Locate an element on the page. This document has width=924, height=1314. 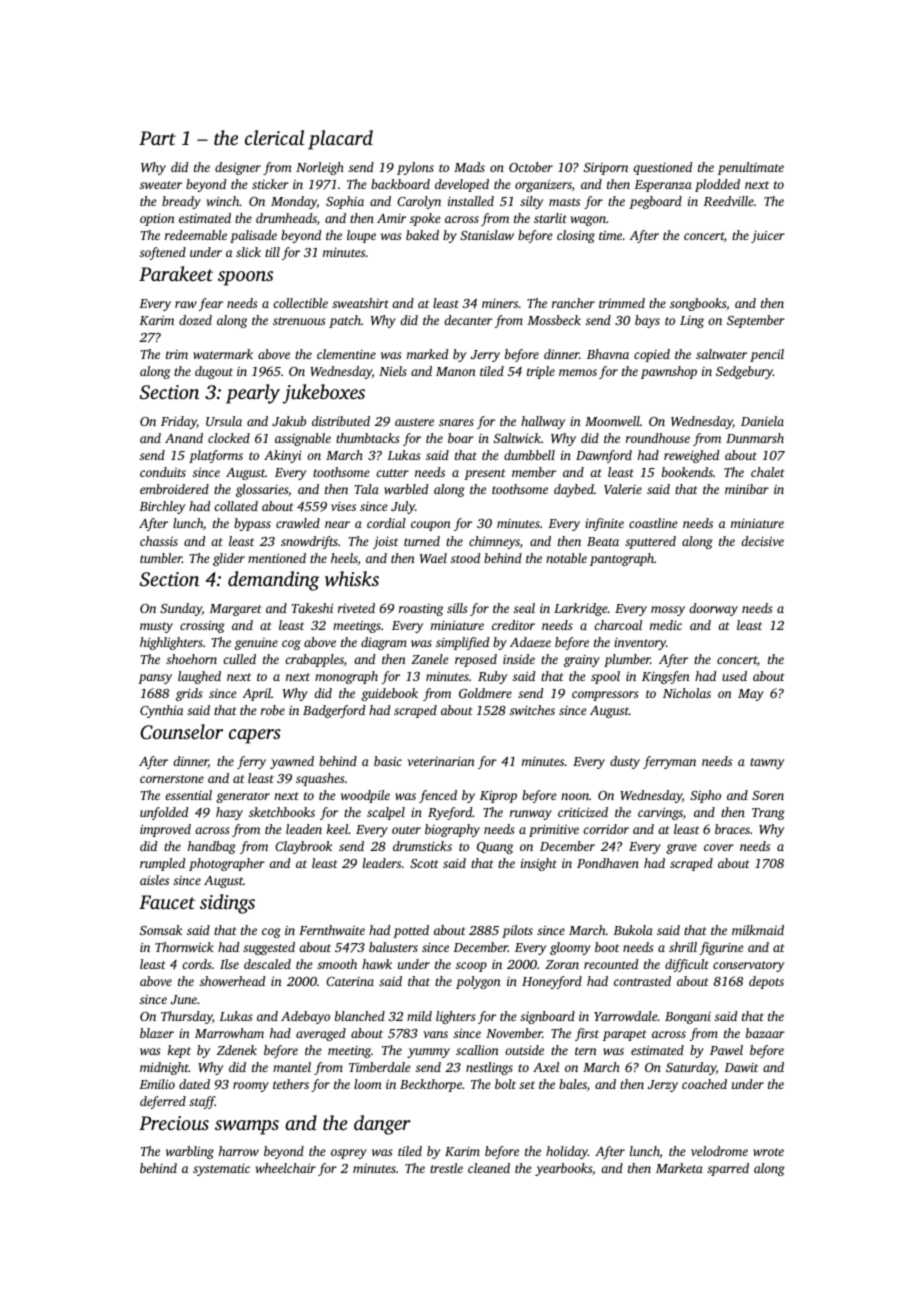
generator is located at coordinates (243, 797).
